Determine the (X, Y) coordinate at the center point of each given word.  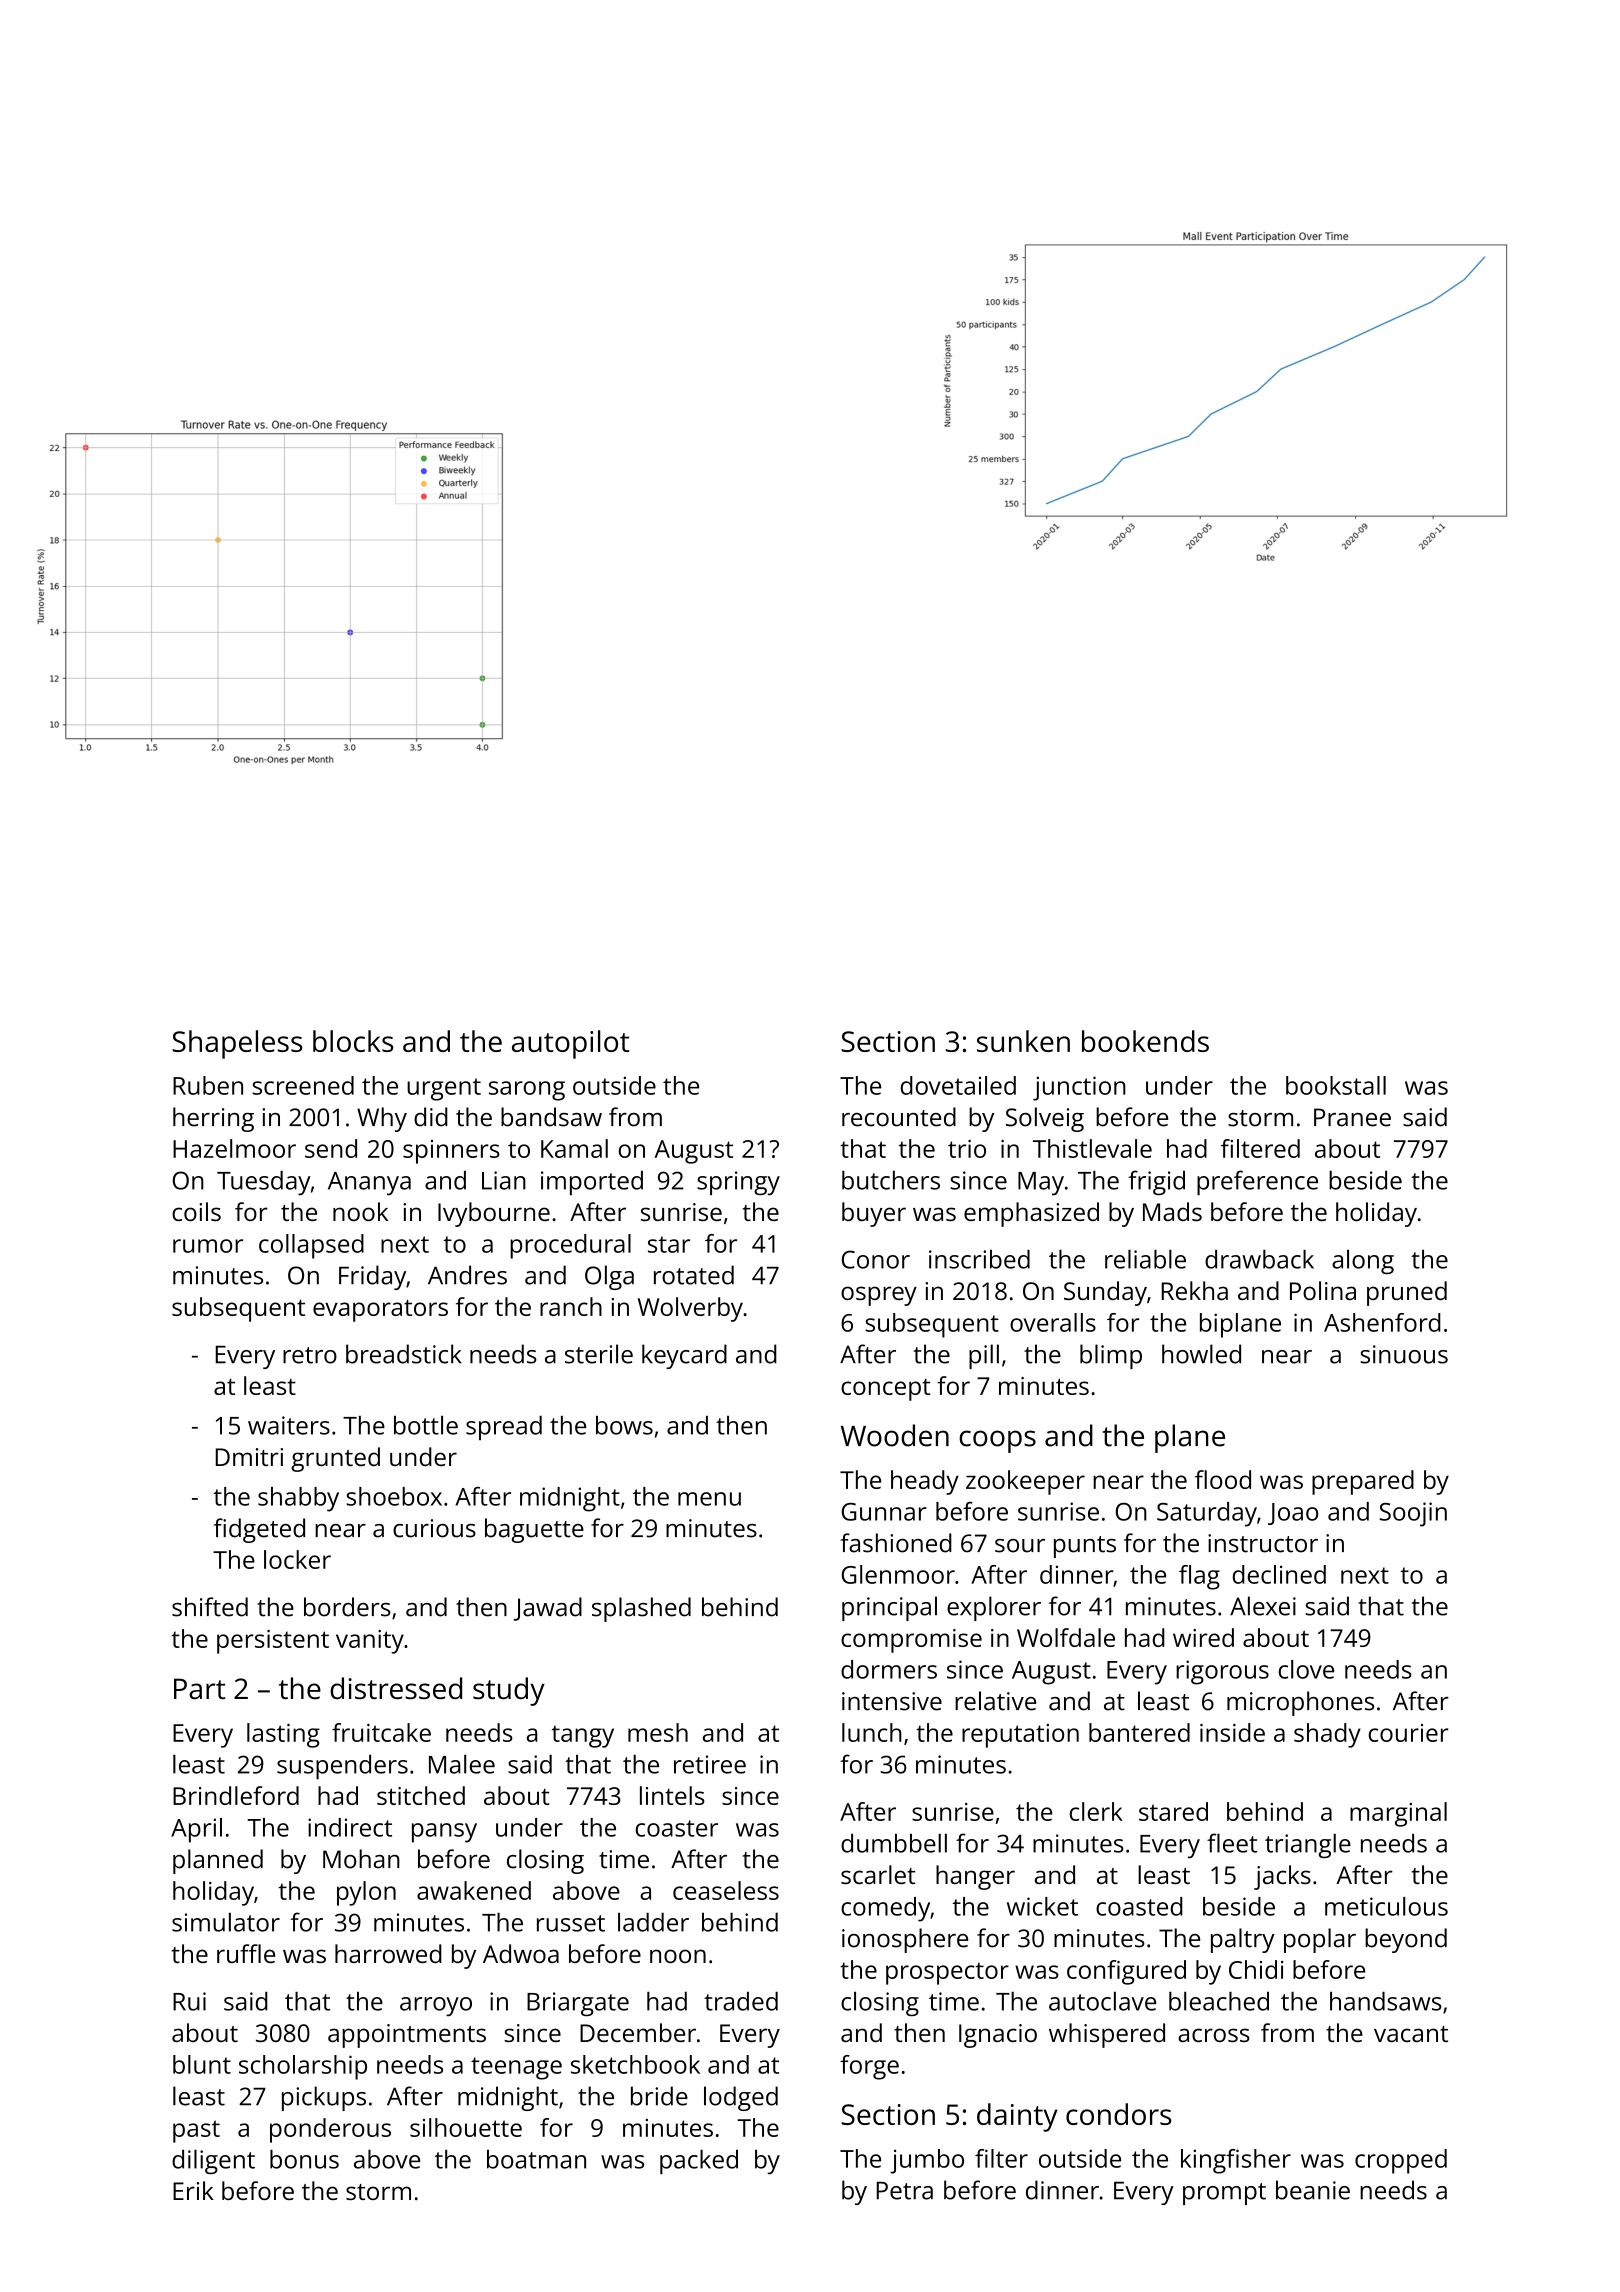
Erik (193, 2190)
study (509, 1691)
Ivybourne (494, 1214)
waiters (289, 1425)
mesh (658, 1732)
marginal (1398, 1814)
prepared (1363, 1482)
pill (984, 1356)
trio (967, 1149)
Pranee (1352, 1117)
